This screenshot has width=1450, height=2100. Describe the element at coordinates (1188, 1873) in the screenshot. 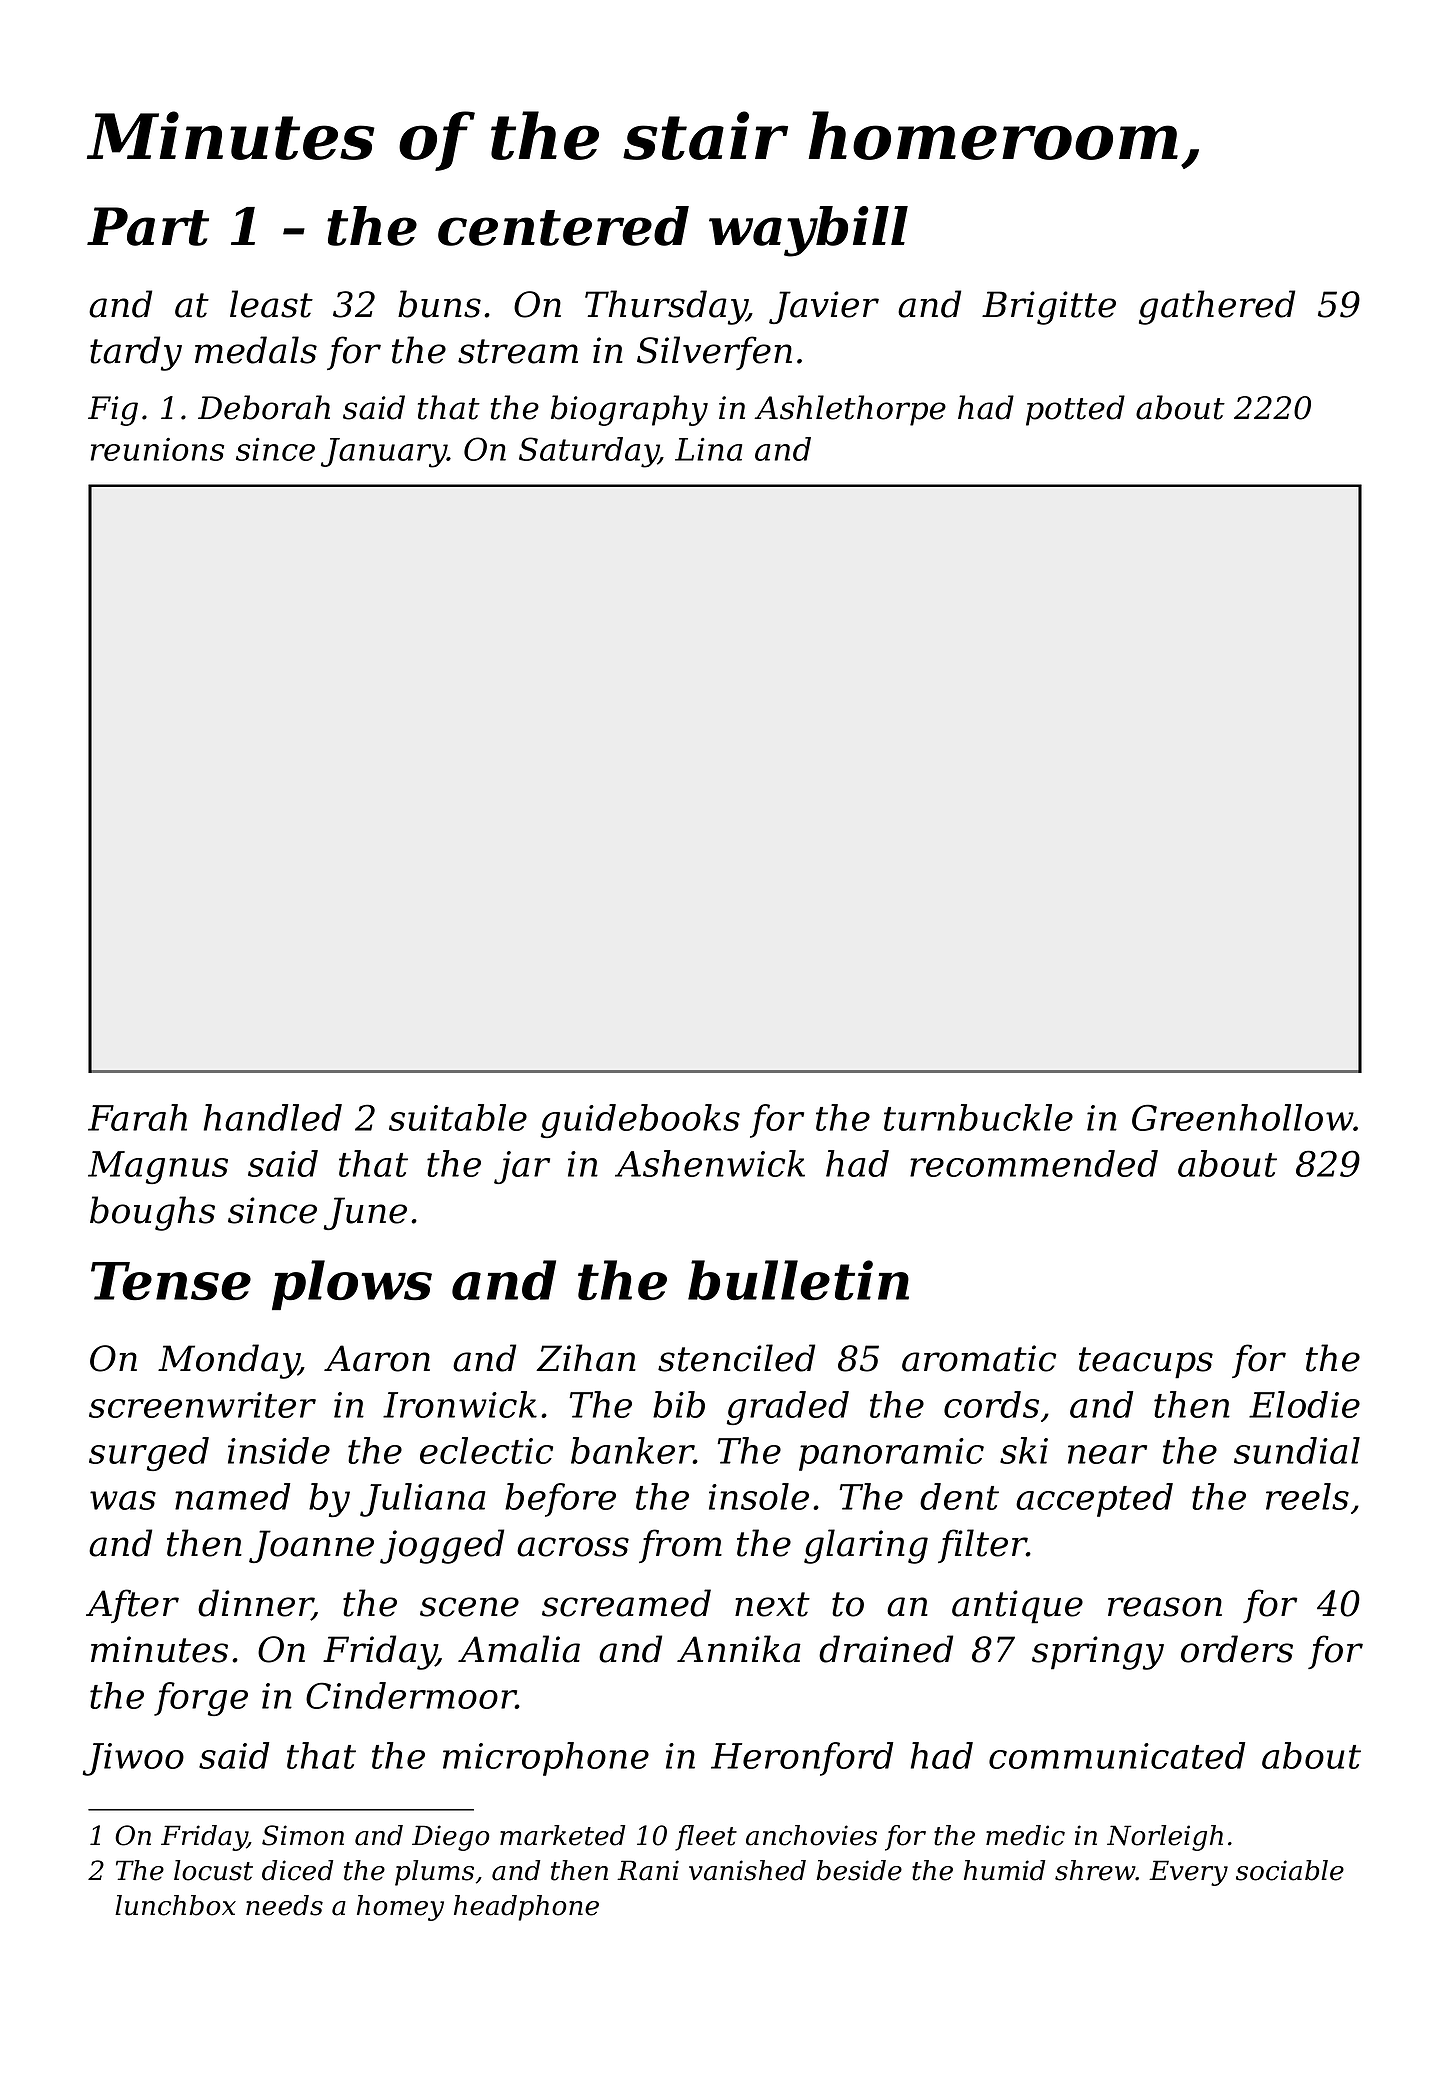

I see `Every` at that location.
